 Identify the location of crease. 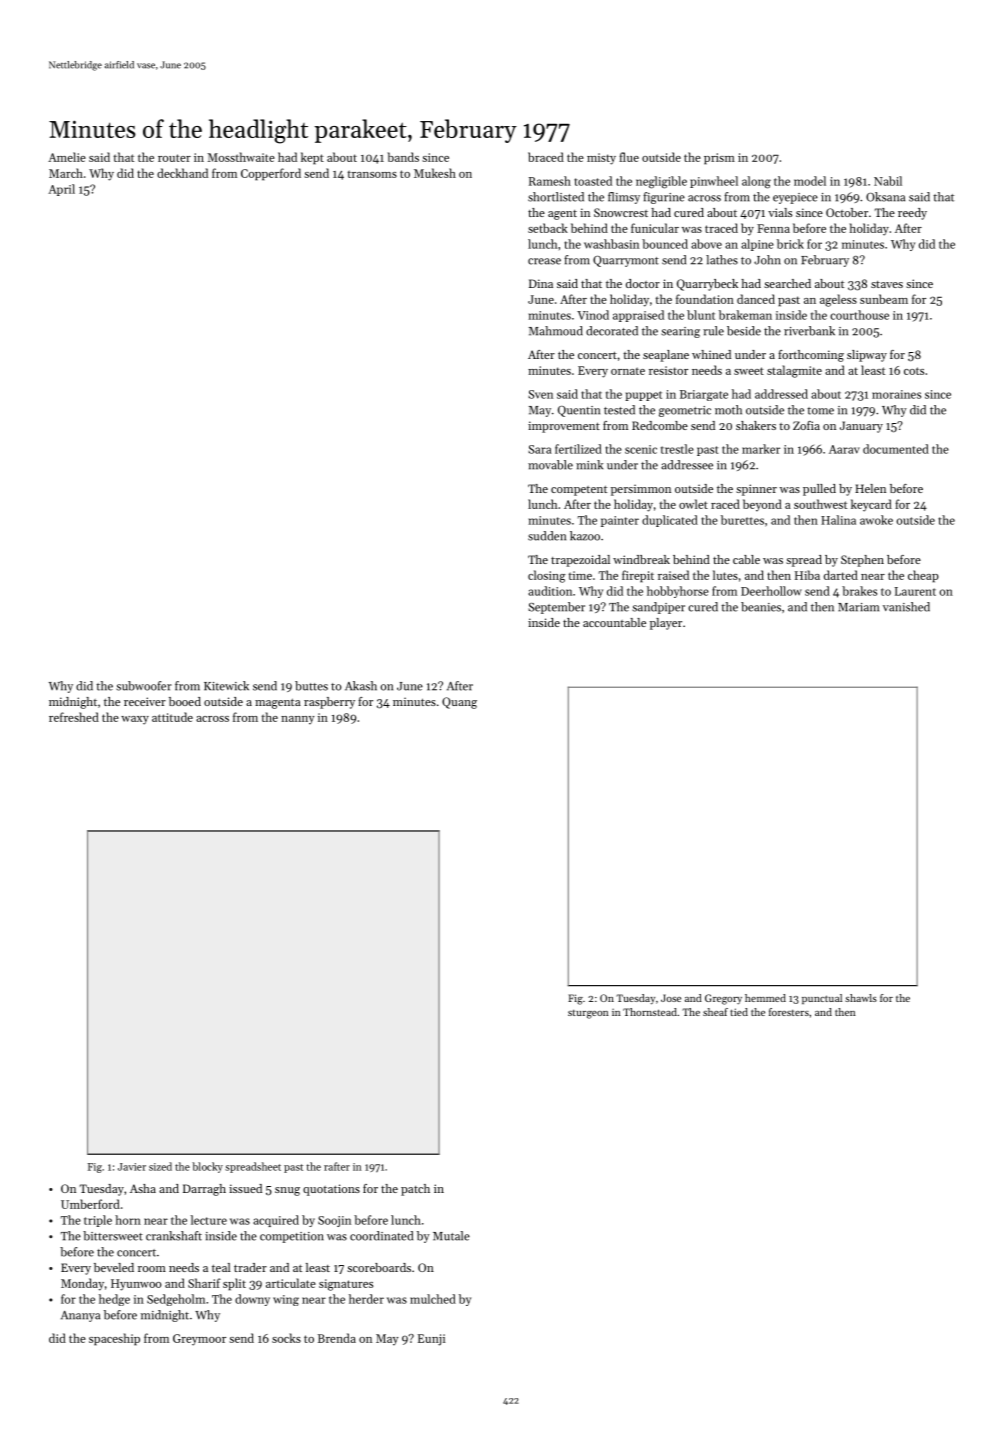
(544, 261).
